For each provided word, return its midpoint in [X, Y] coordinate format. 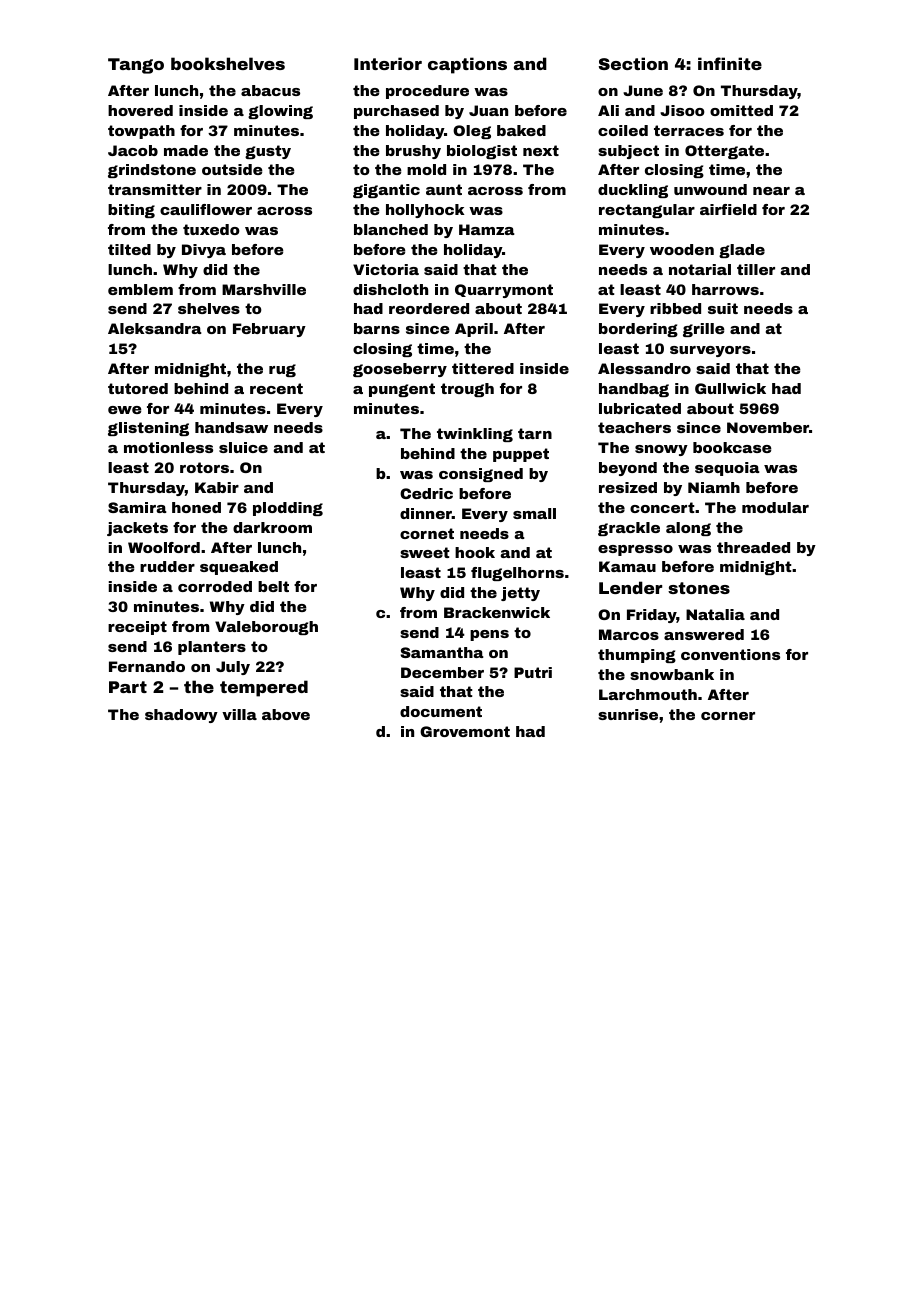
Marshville [264, 289]
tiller [756, 269]
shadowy [181, 716]
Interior [388, 63]
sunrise [628, 714]
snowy [661, 450]
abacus [270, 90]
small [534, 513]
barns [377, 328]
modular [775, 507]
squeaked [239, 568]
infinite [730, 63]
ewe [125, 410]
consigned [481, 475]
